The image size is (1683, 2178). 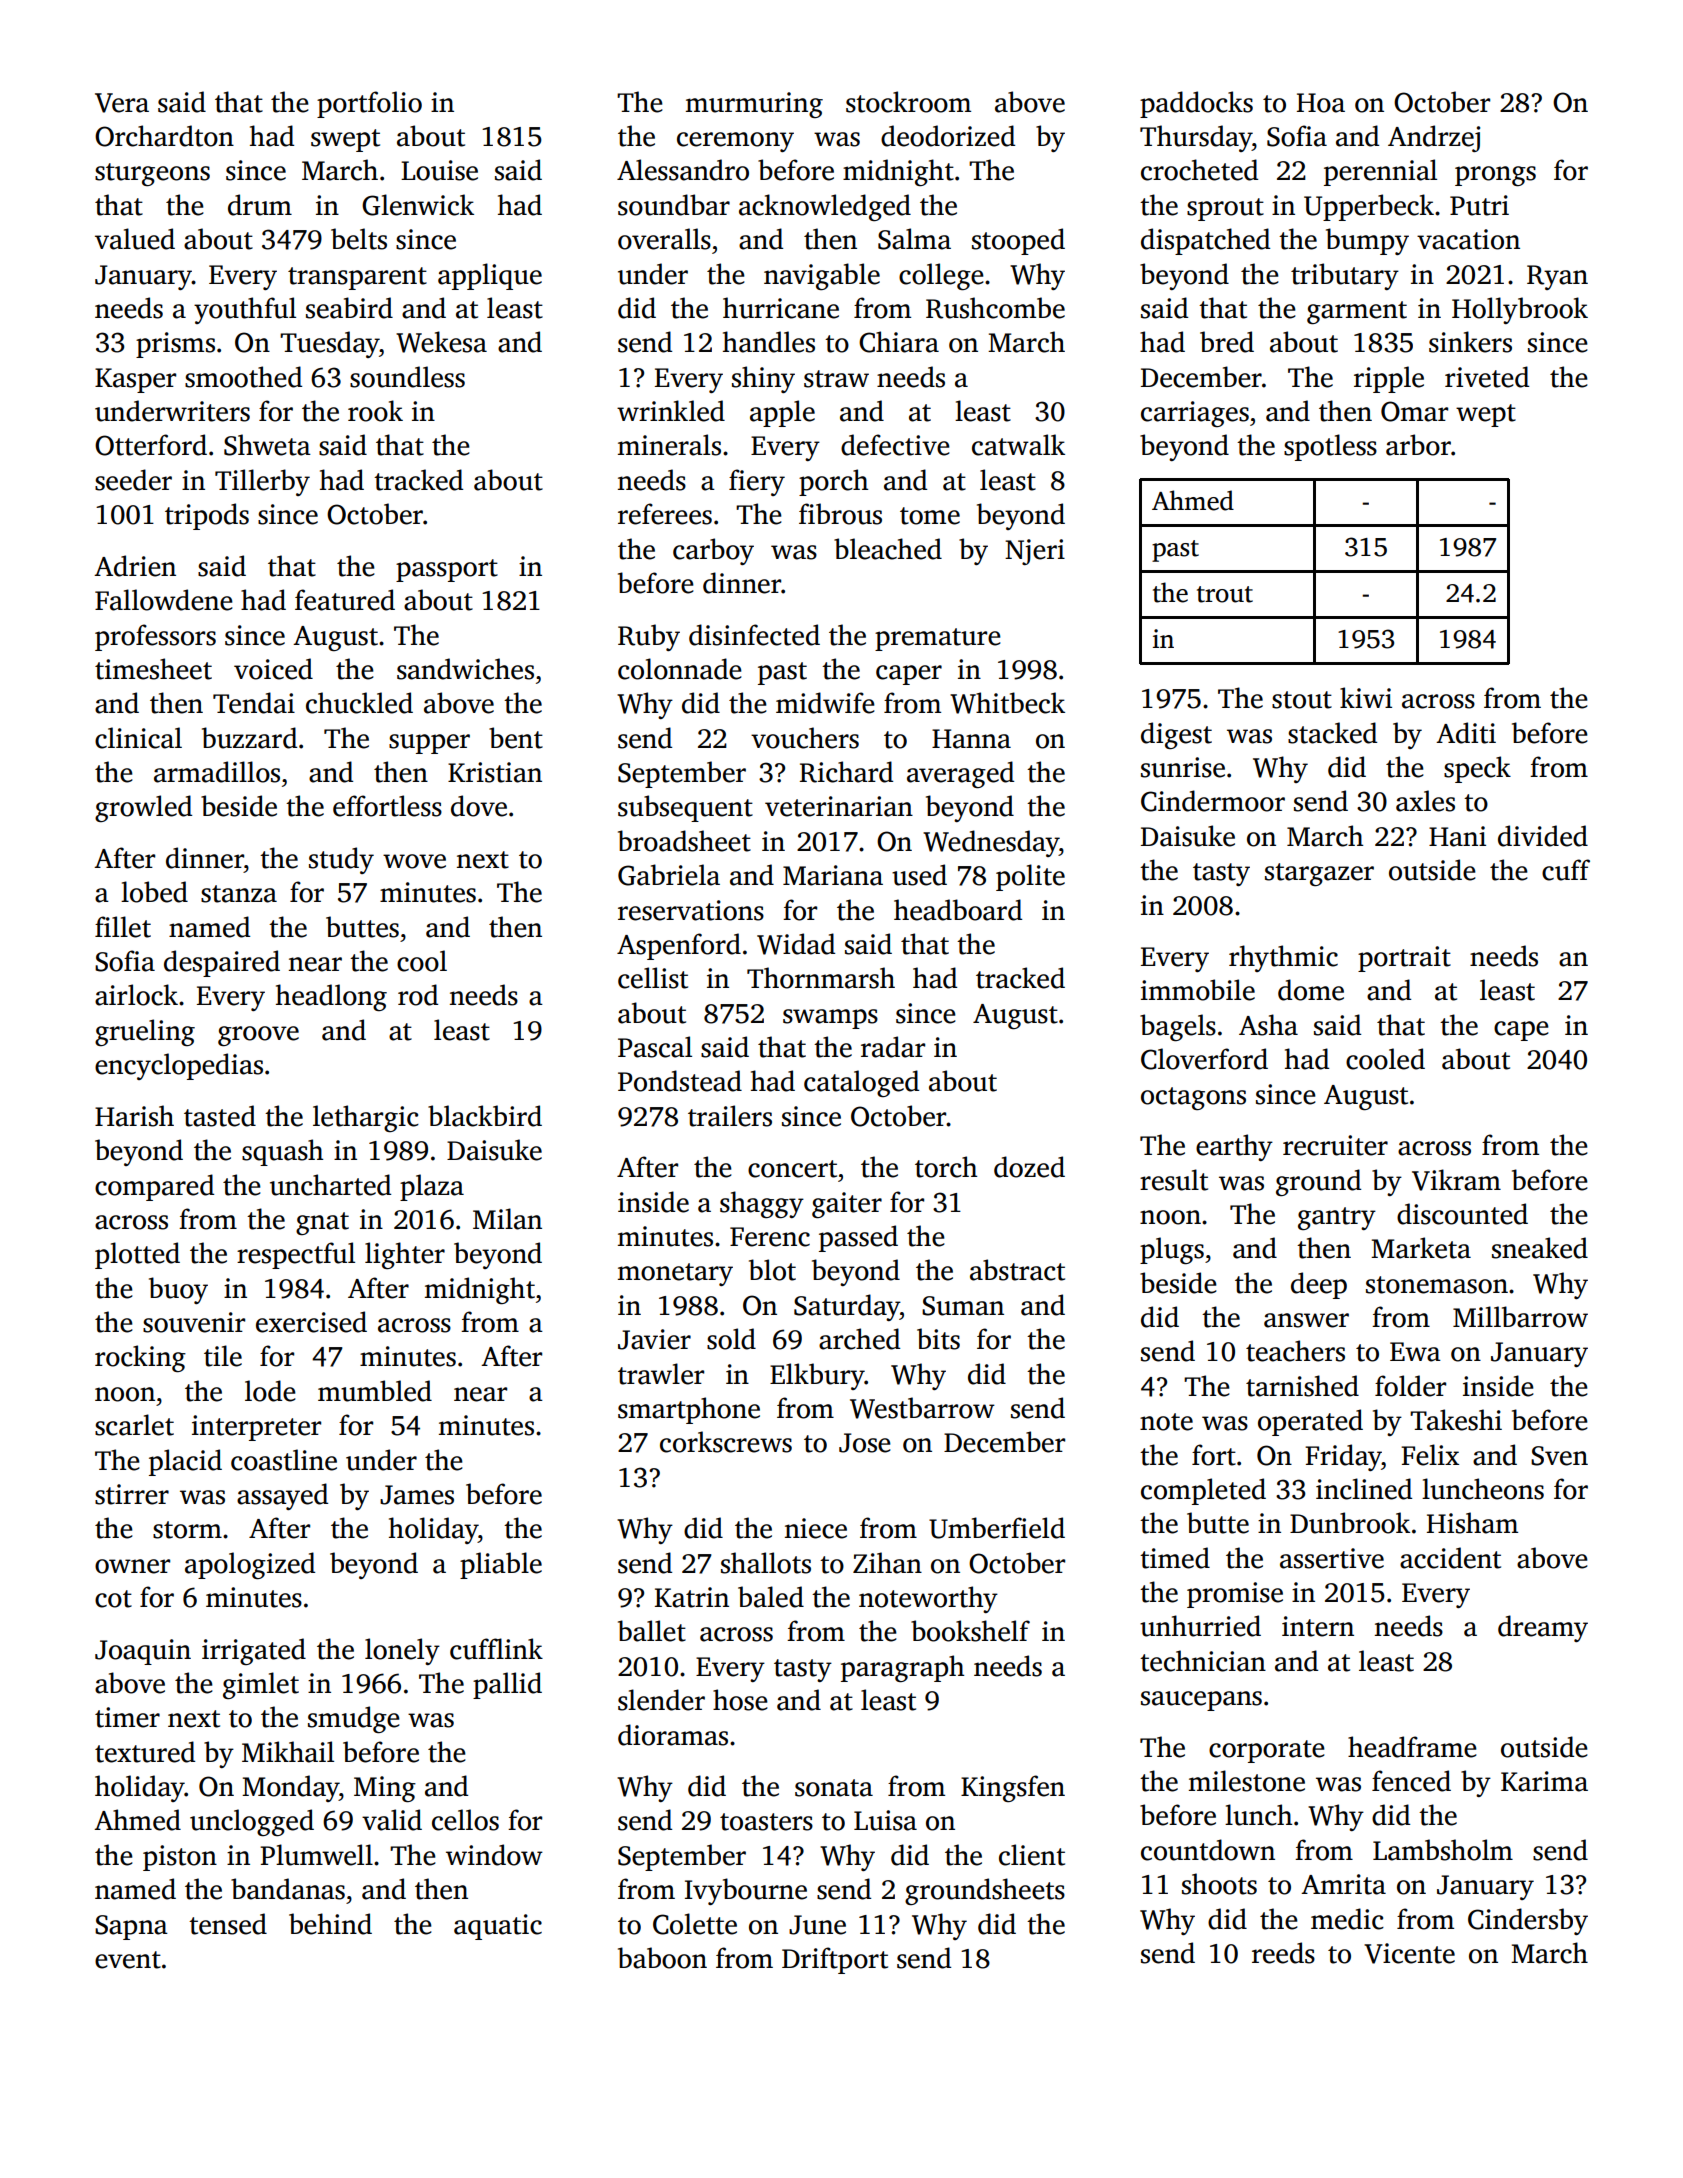 I want to click on groove, so click(x=258, y=1036).
